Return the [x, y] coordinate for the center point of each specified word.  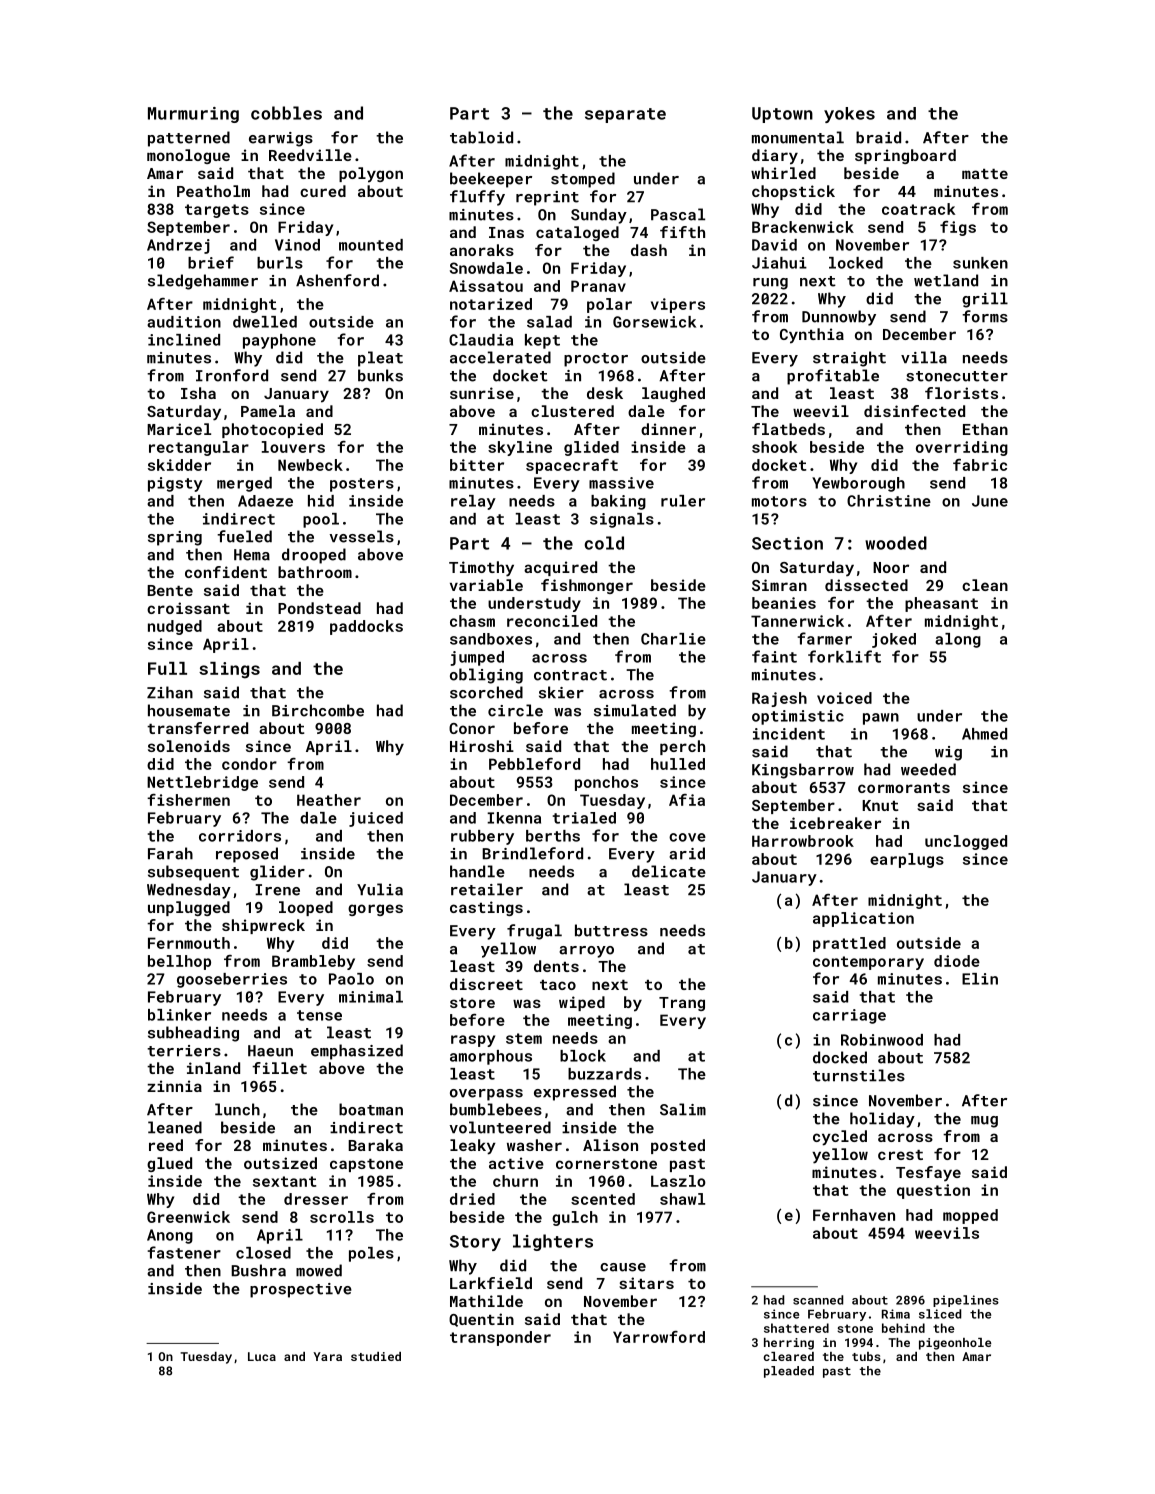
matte [985, 174]
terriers [184, 1051]
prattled [849, 944]
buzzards [604, 1074]
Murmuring [193, 115]
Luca [262, 1356]
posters [362, 485]
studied [376, 1356]
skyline [520, 448]
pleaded [789, 1372]
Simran [779, 585]
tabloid [481, 137]
